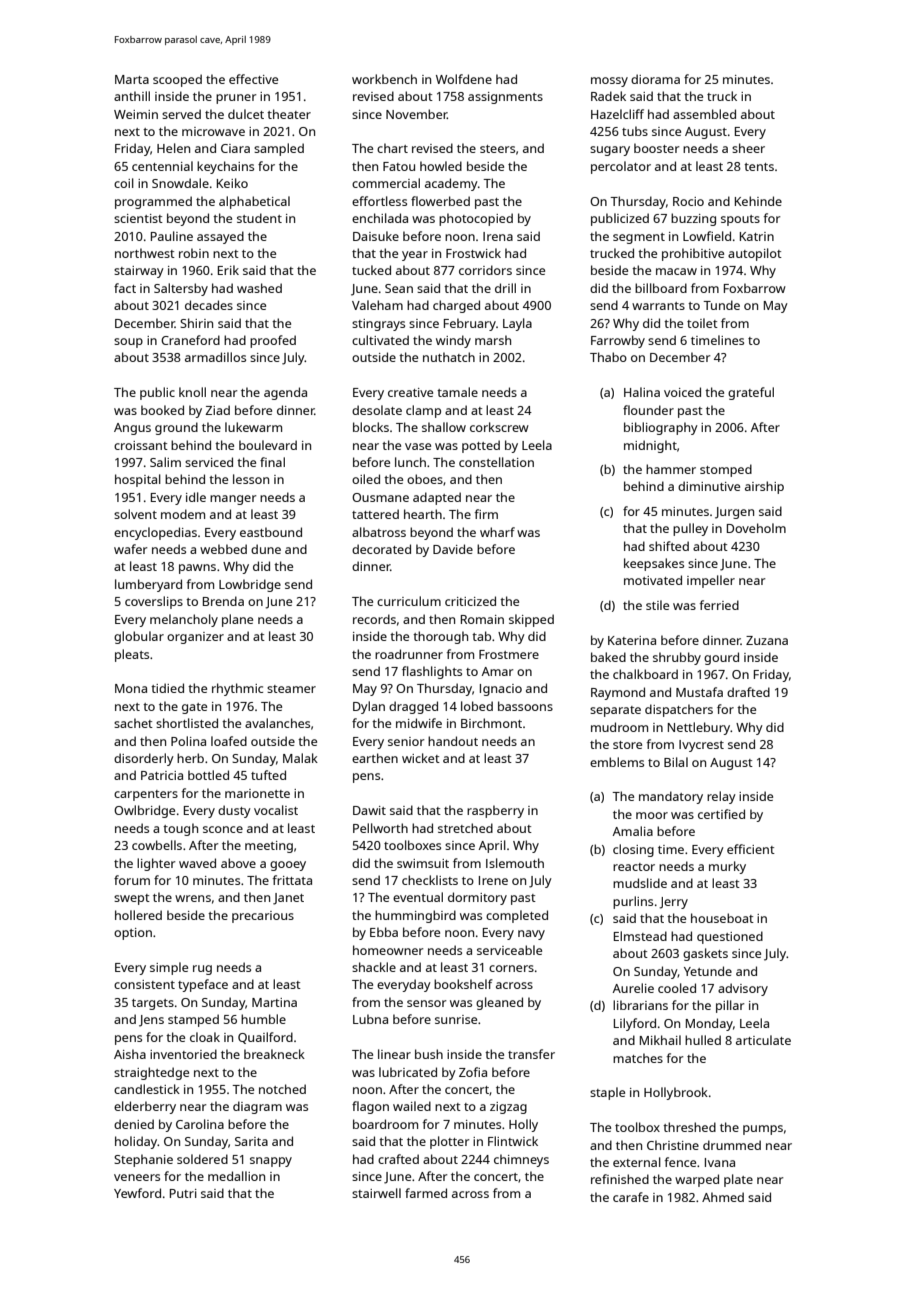  What do you see at coordinates (525, 706) in the page?
I see `bassoons` at bounding box center [525, 706].
